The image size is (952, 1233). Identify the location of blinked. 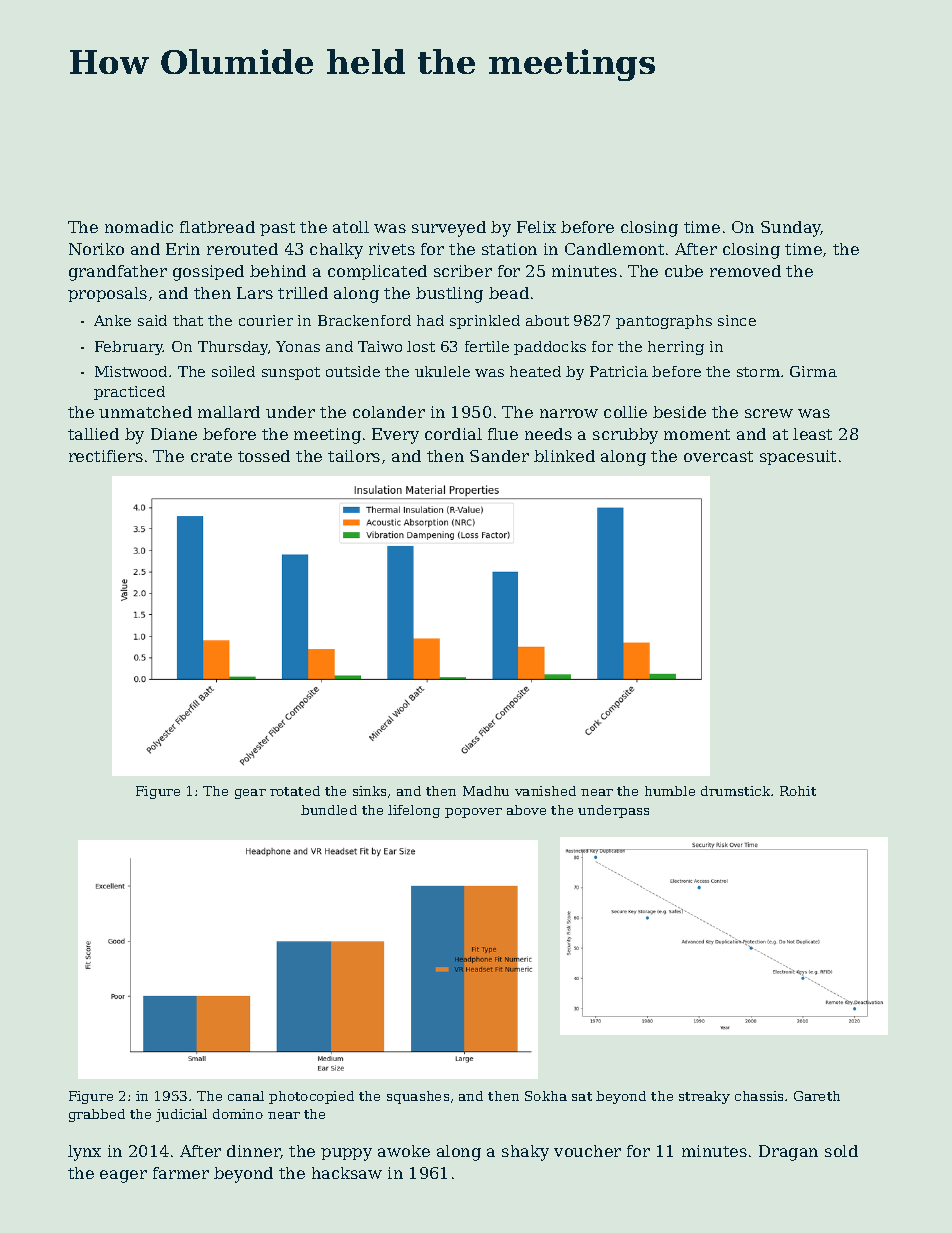
(564, 456).
